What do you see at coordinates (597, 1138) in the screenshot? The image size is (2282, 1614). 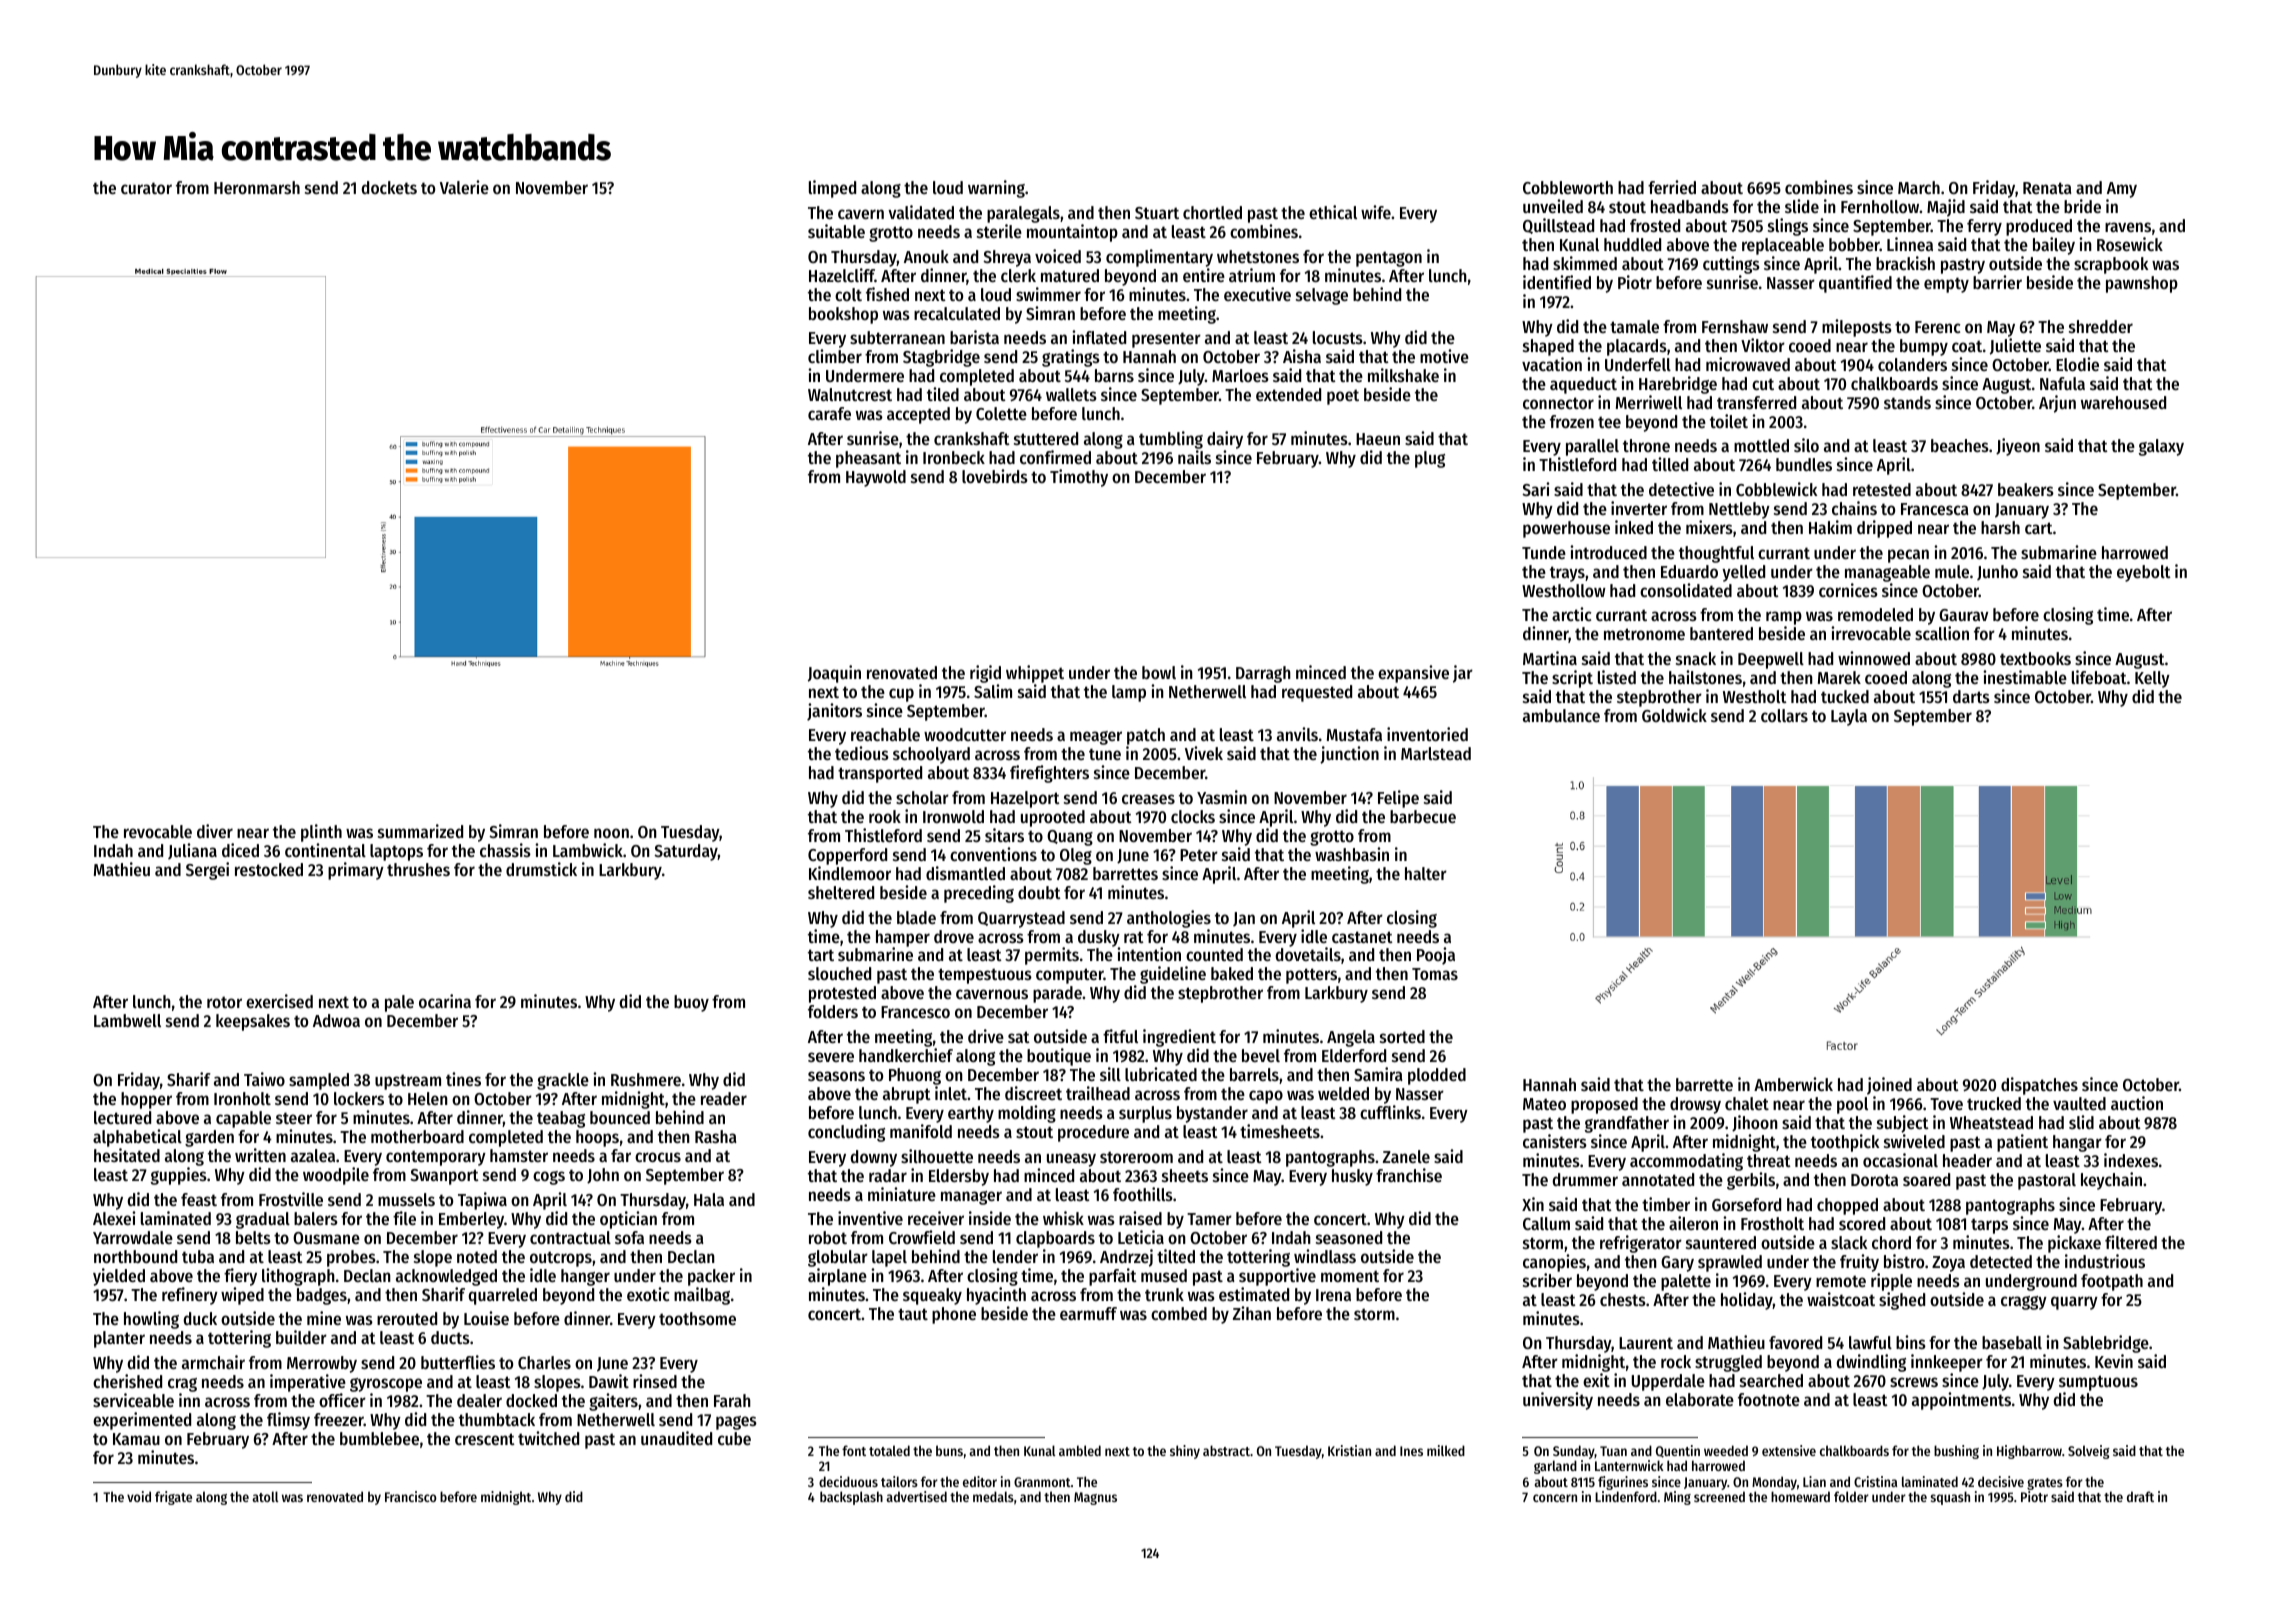 I see `hoops` at bounding box center [597, 1138].
